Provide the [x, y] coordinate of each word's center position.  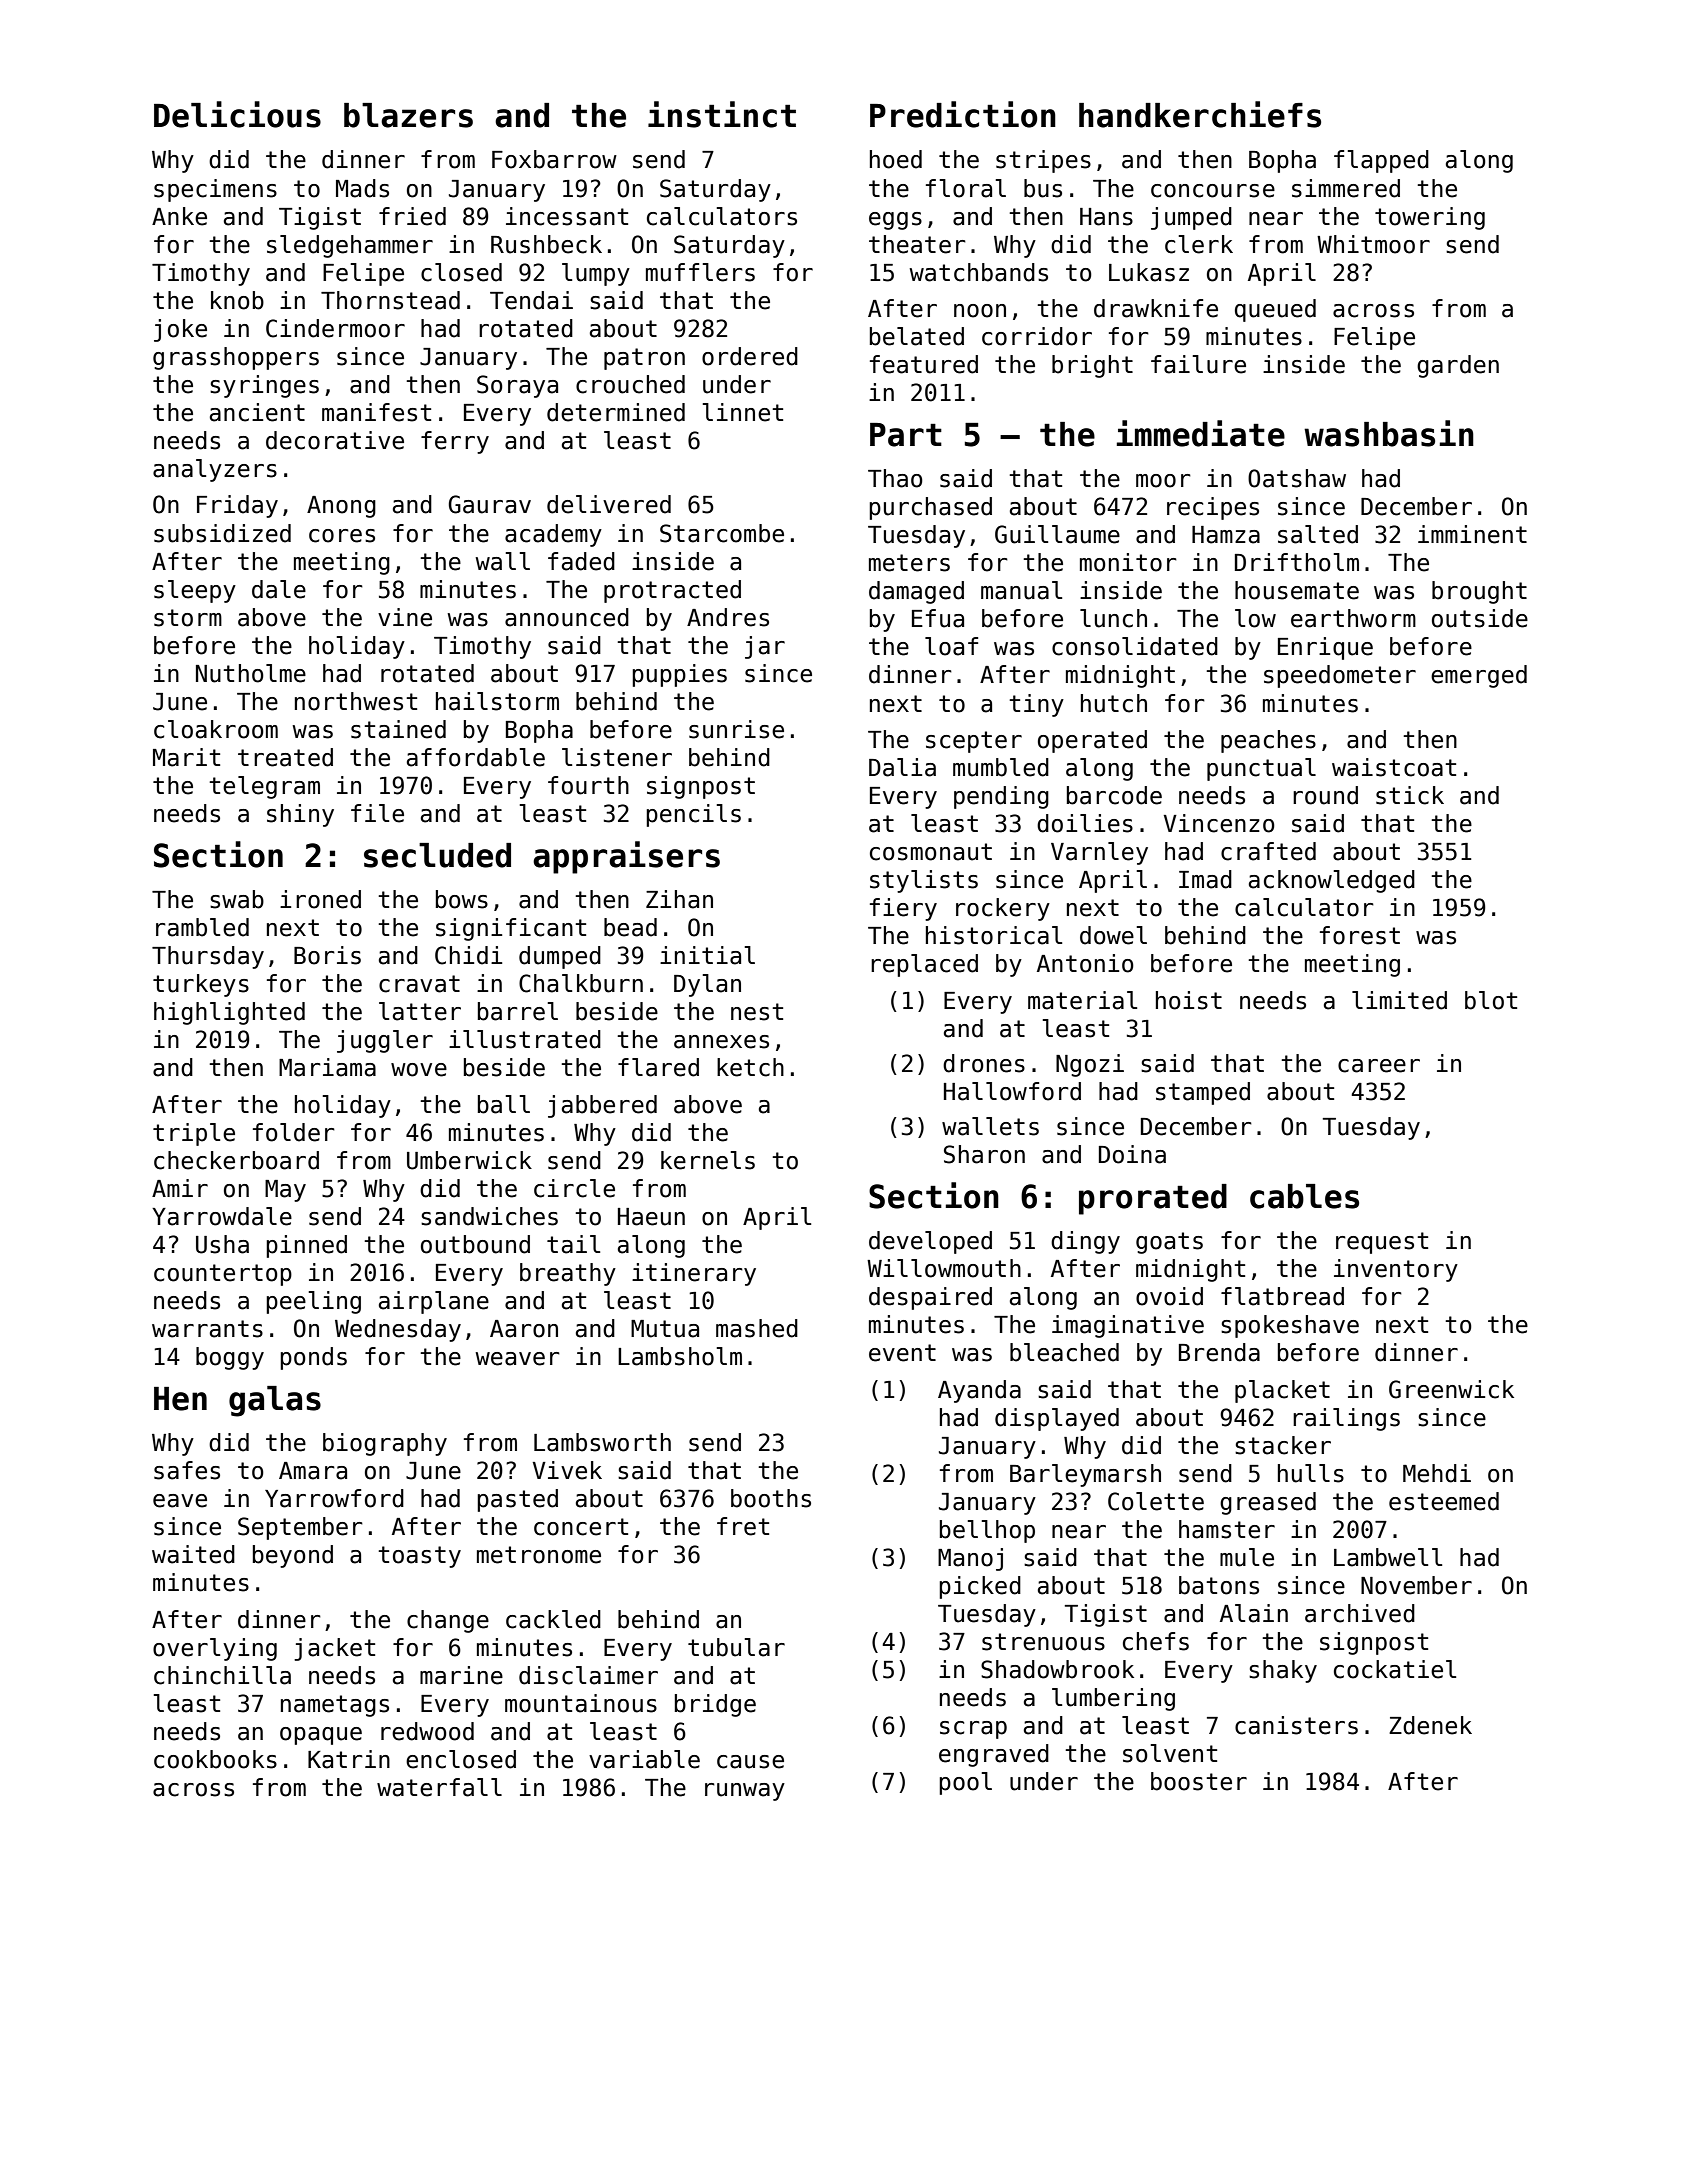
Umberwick [469, 1160]
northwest [356, 701]
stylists [924, 881]
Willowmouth [944, 1268]
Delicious [237, 114]
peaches [1268, 741]
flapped [1381, 161]
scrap [973, 1730]
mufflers [700, 272]
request [1382, 1243]
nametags [335, 1706]
